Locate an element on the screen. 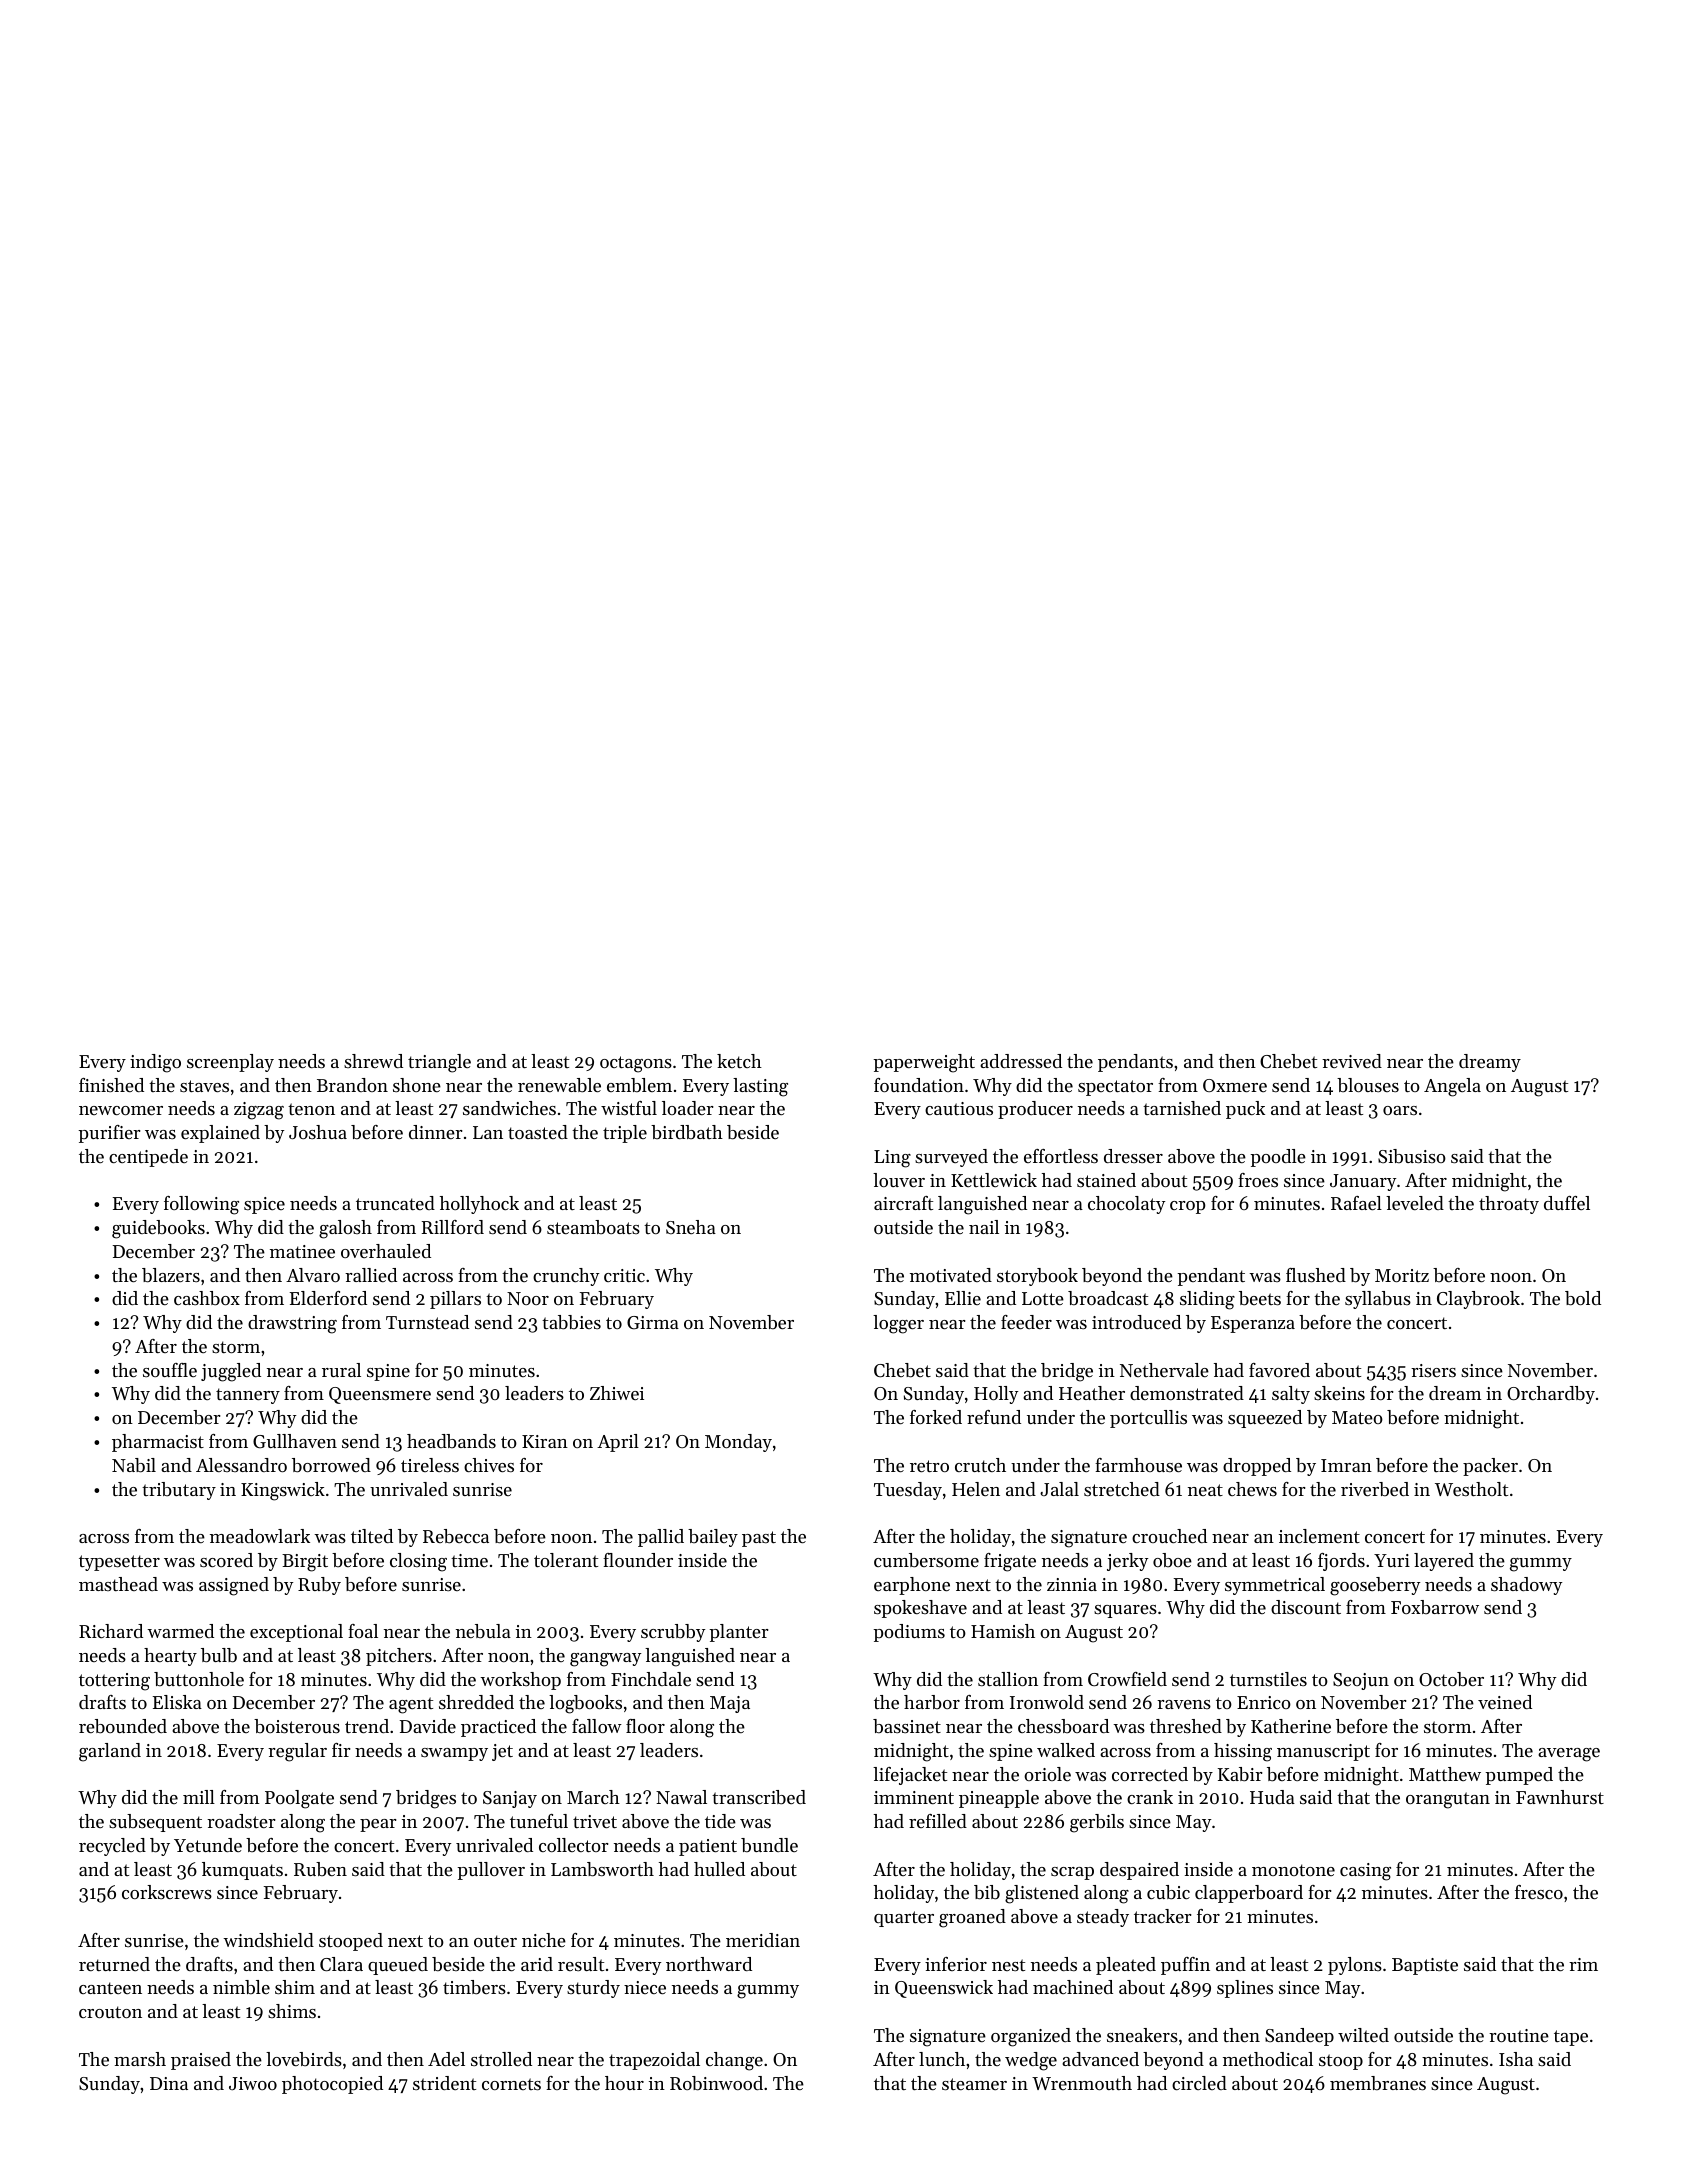 The width and height of the screenshot is (1683, 2178). Sneha is located at coordinates (691, 1227).
